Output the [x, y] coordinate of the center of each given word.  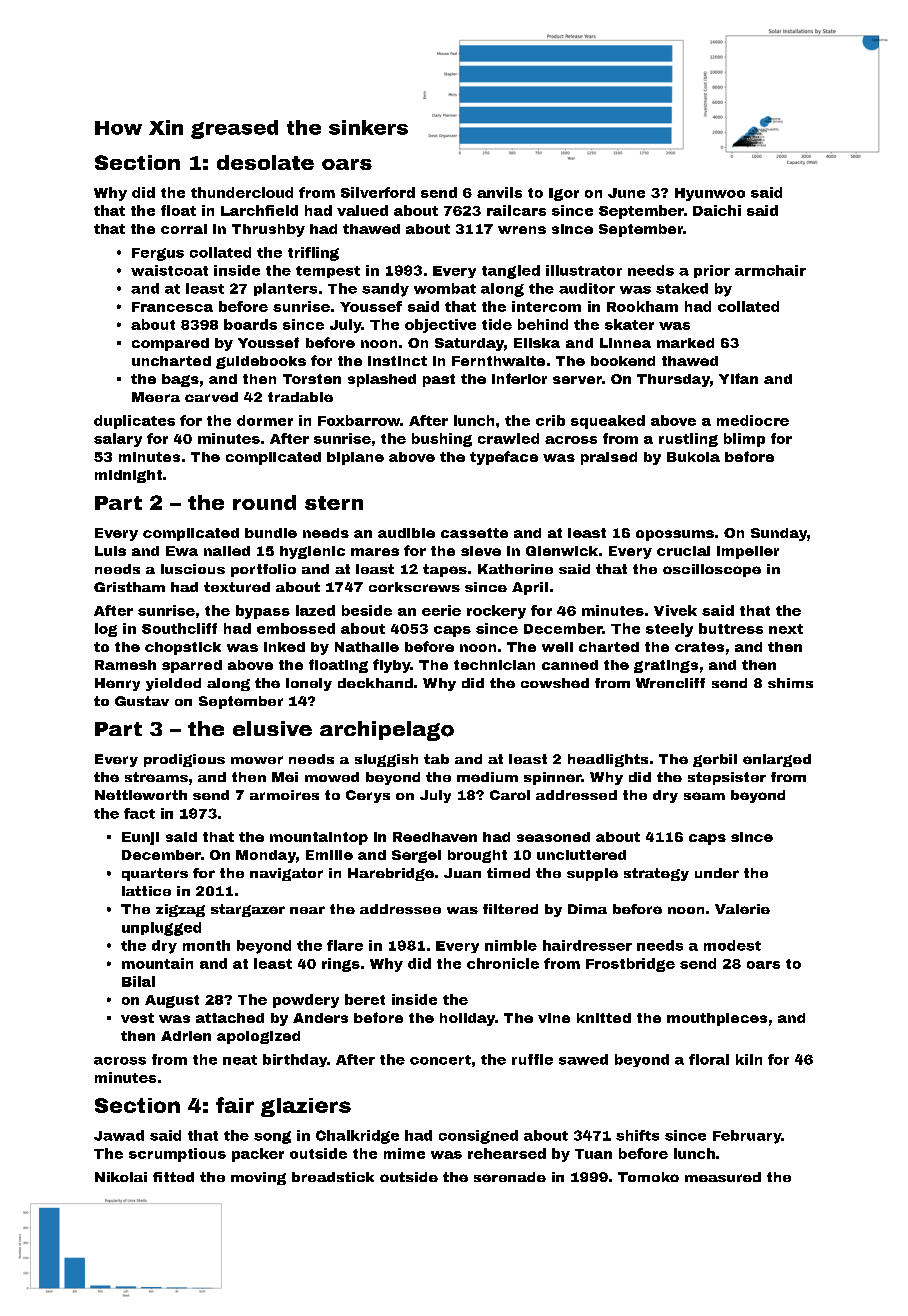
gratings [666, 666]
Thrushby [268, 230]
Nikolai [121, 1177]
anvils [499, 192]
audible [406, 533]
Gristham [129, 587]
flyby [391, 666]
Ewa [182, 551]
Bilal [138, 981]
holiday [467, 1019]
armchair [770, 270]
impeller [748, 552]
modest [732, 945]
